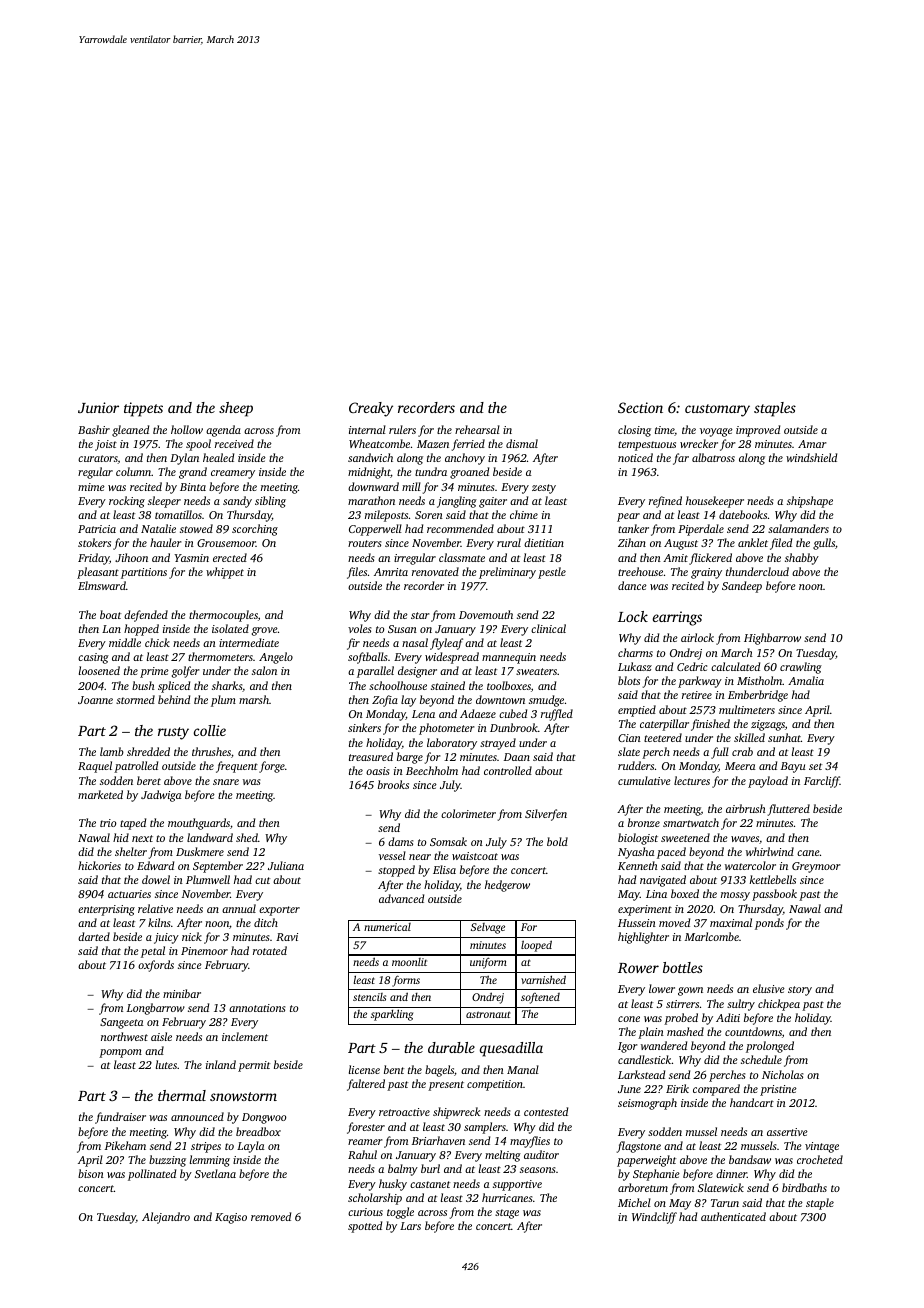 Image resolution: width=924 pixels, height=1308 pixels. I want to click on snare, so click(226, 782).
